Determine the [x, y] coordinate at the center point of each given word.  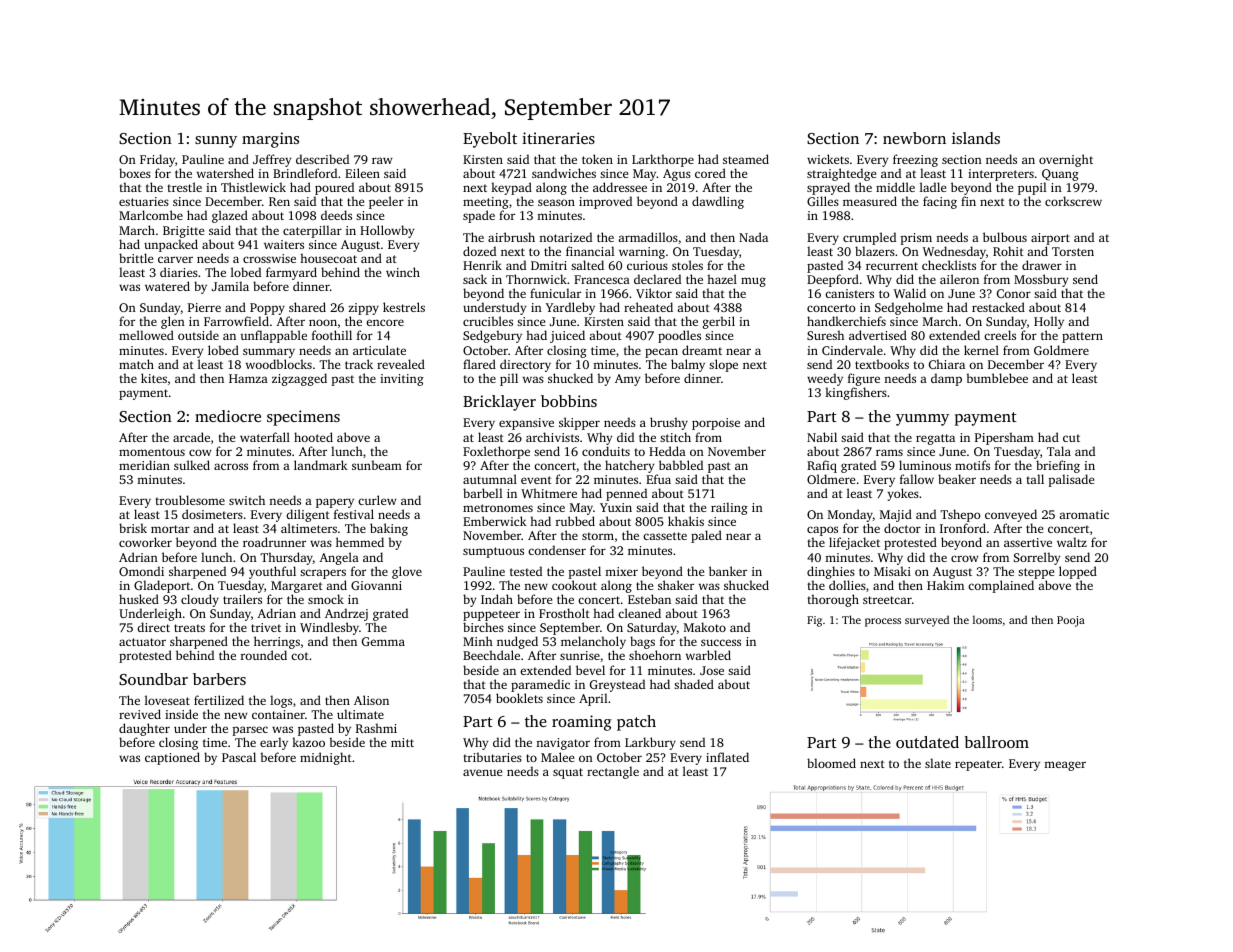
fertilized [219, 700]
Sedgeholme [909, 309]
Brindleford [305, 173]
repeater [978, 765]
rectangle [613, 772]
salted [587, 265]
